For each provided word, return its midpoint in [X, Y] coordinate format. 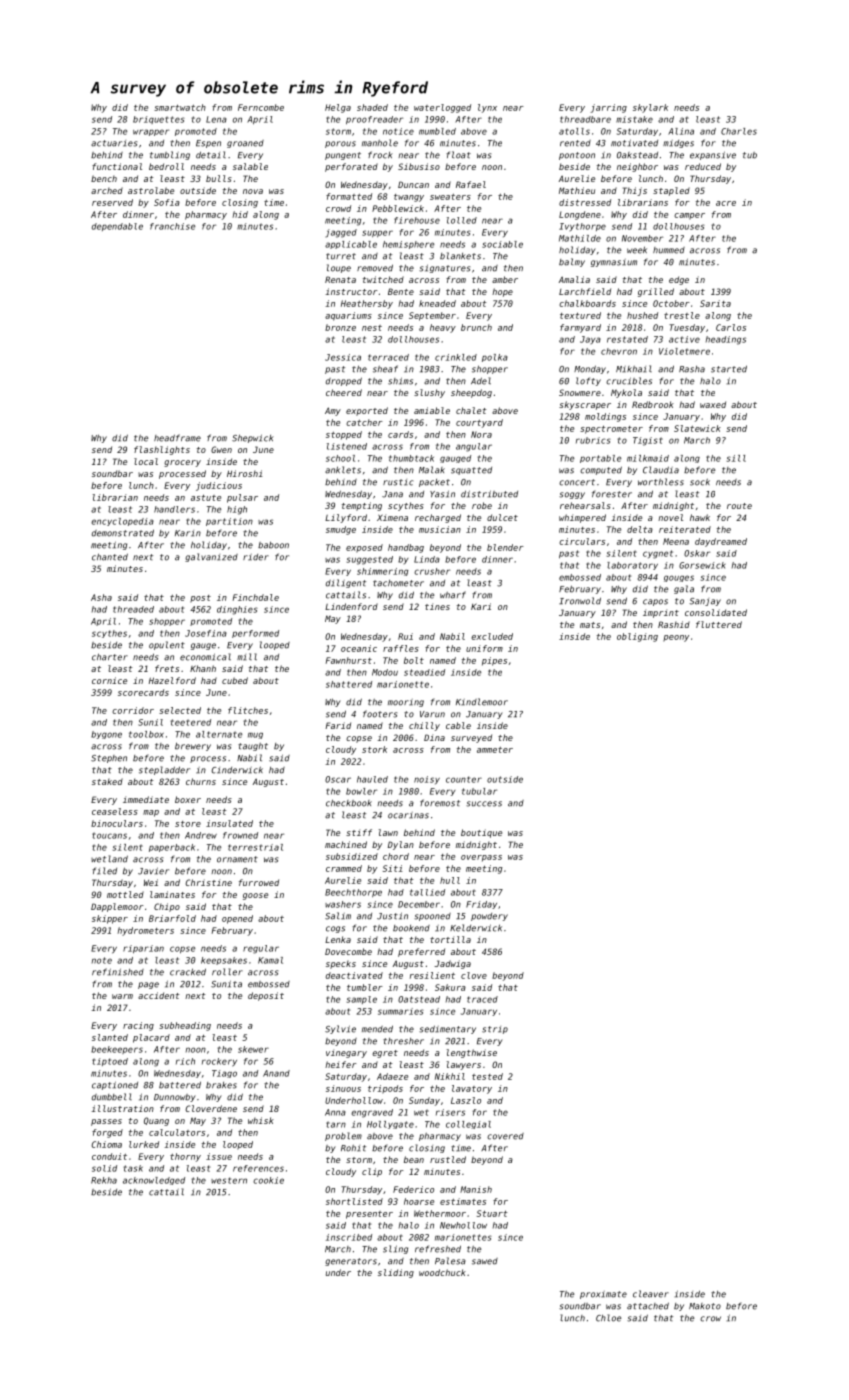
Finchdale [256, 597]
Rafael [471, 184]
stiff [359, 832]
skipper [110, 919]
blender [505, 547]
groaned [245, 144]
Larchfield [585, 291]
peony [676, 638]
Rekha [104, 1180]
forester [612, 494]
